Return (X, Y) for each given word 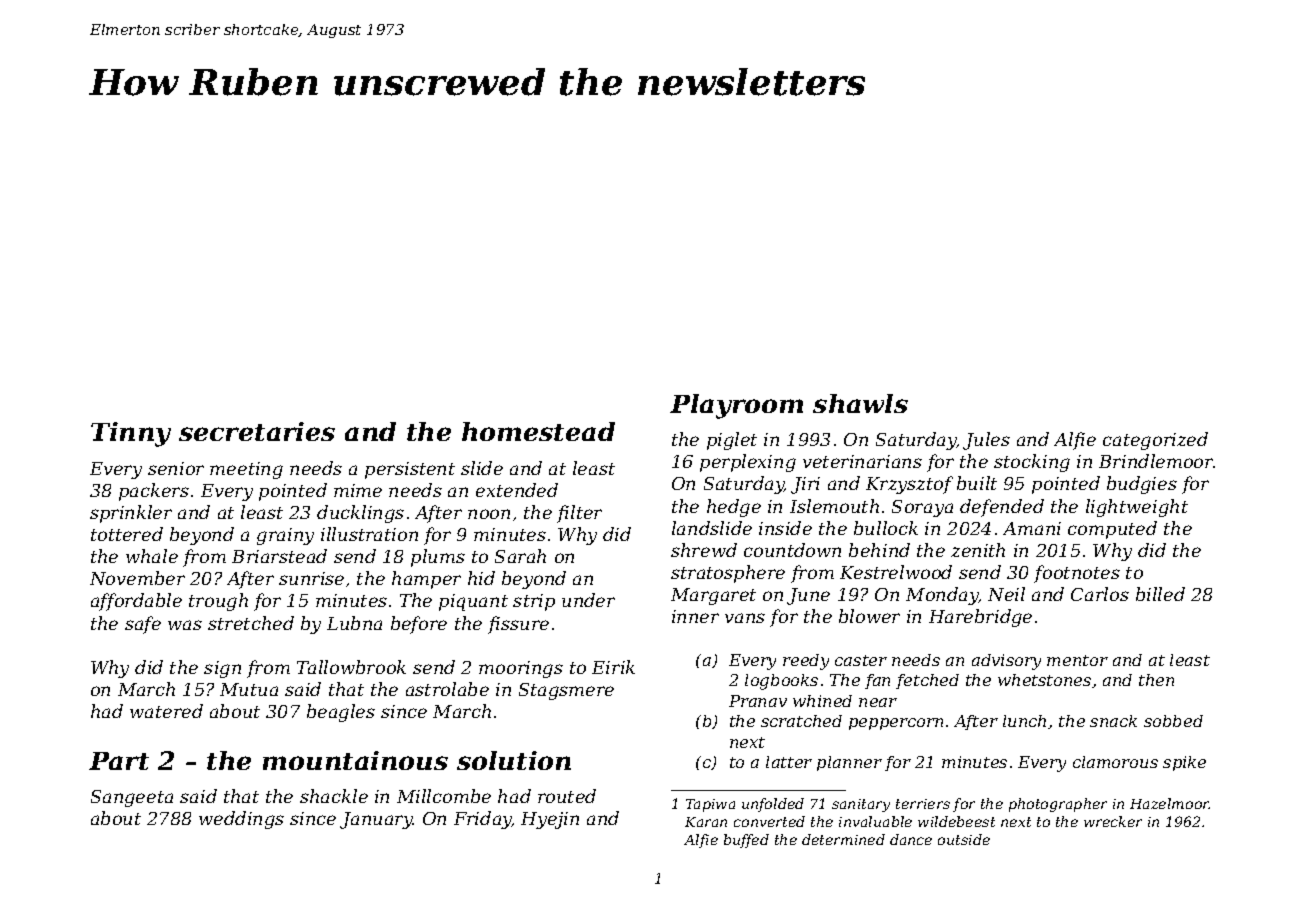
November (137, 578)
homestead (538, 431)
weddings (241, 820)
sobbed (1173, 721)
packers (154, 492)
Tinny (131, 434)
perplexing (748, 463)
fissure (518, 625)
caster (861, 660)
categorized (1155, 441)
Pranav (758, 701)
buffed (746, 841)
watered (166, 711)
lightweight (1137, 508)
